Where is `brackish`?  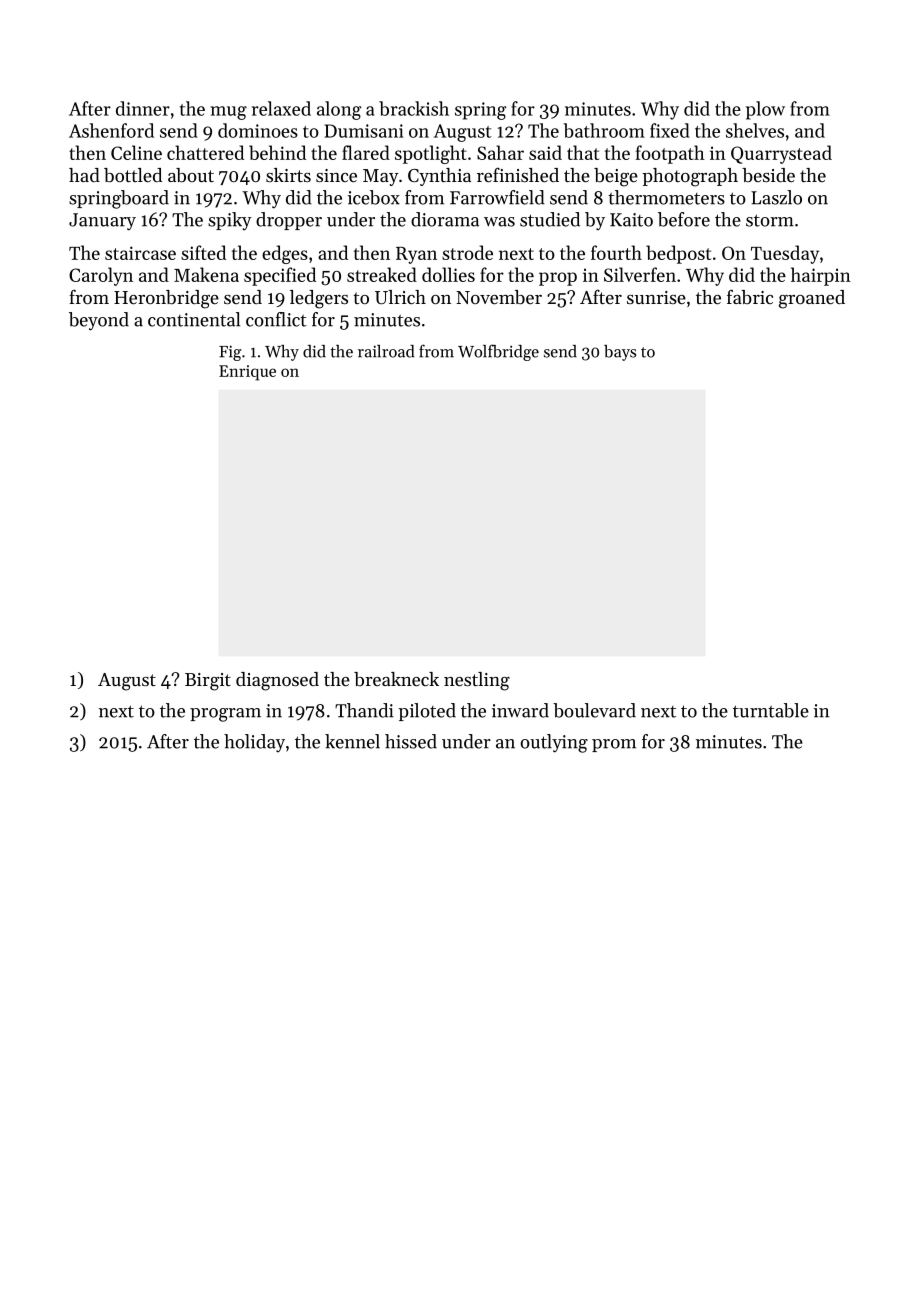
brackish is located at coordinates (414, 108).
